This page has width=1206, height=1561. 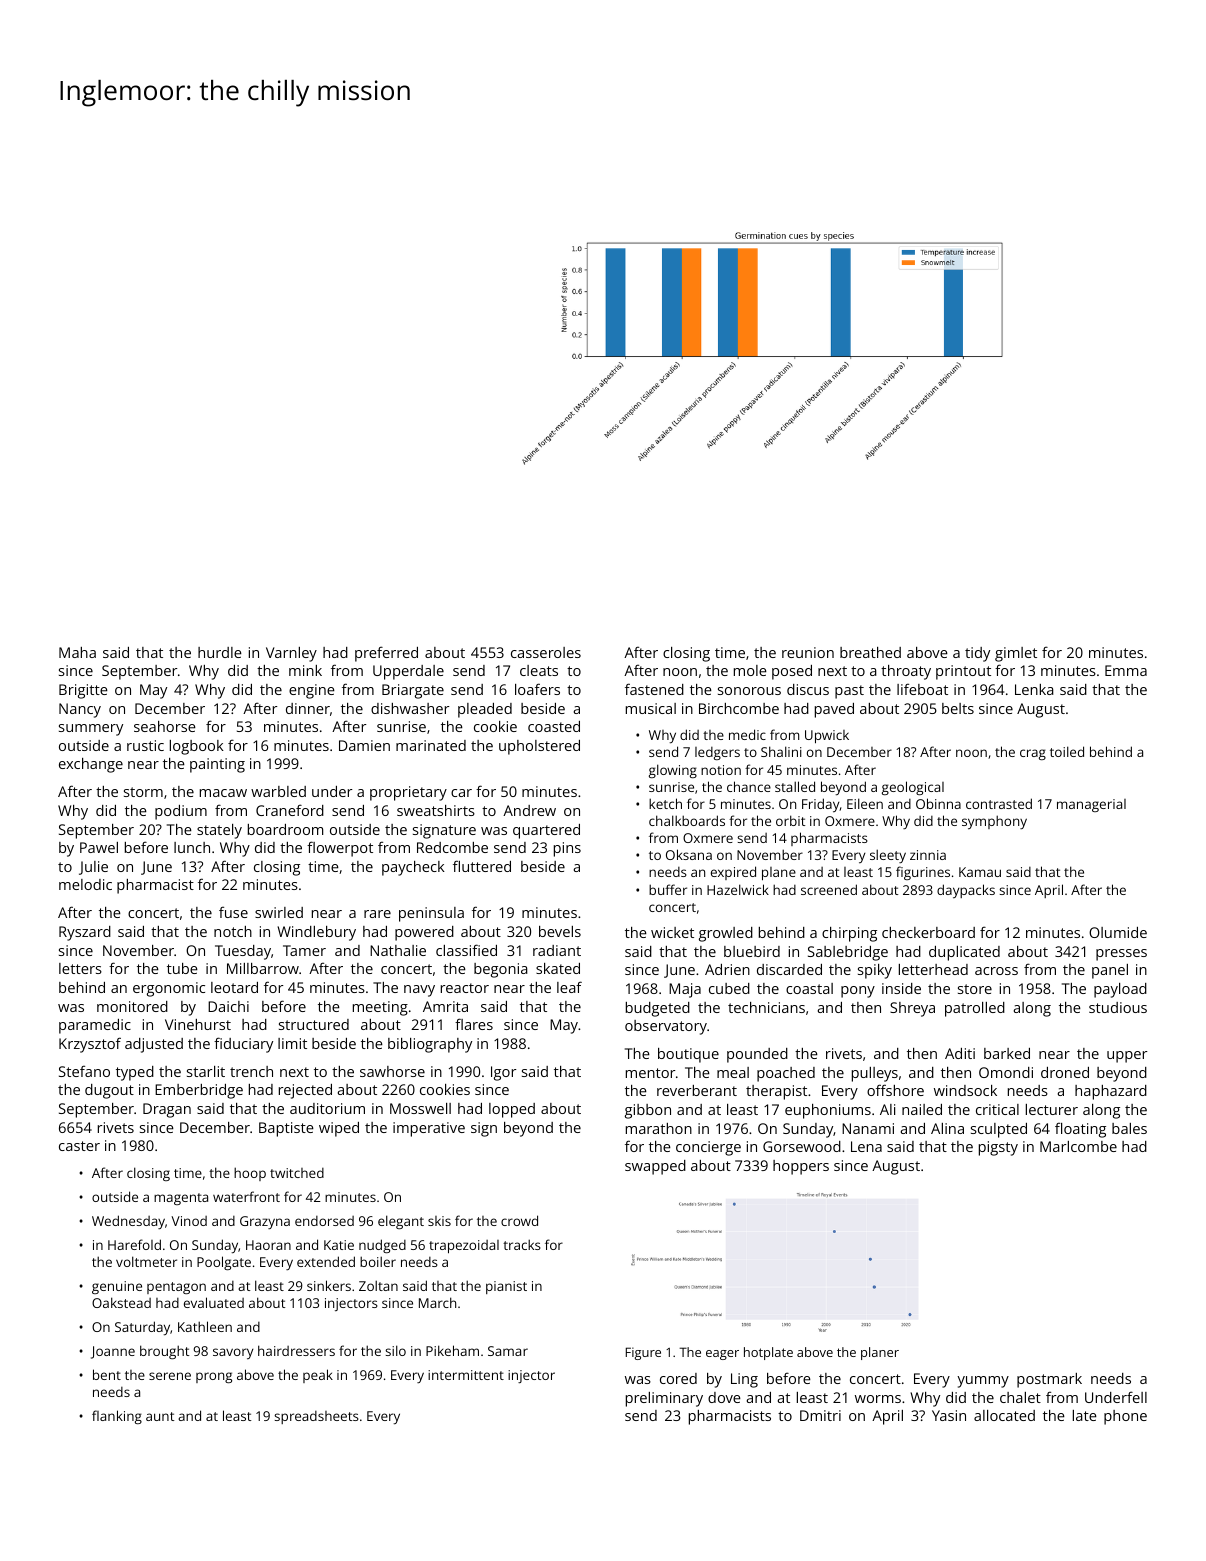 I want to click on Birchcombe, so click(x=739, y=708).
